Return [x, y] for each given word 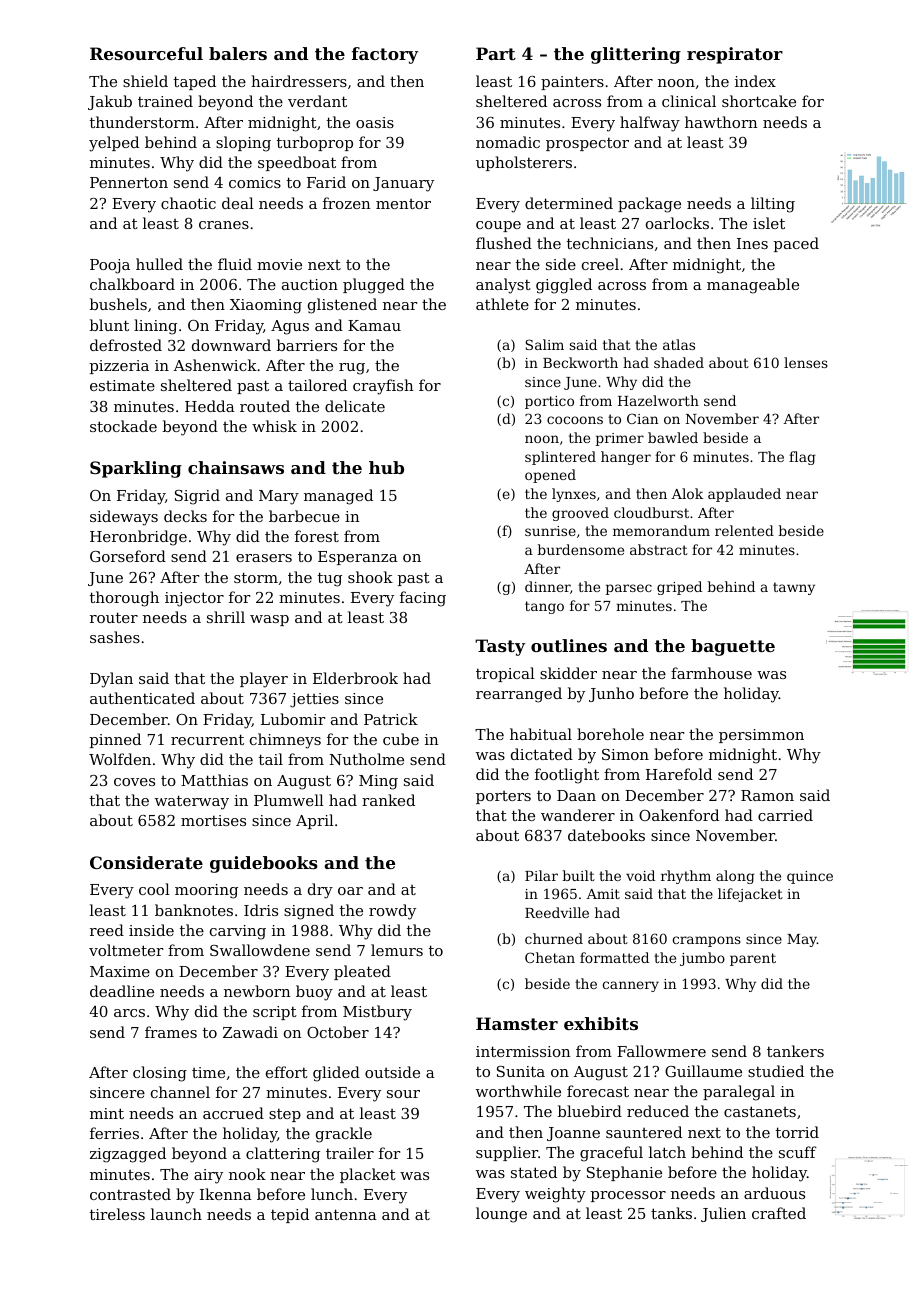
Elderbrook [355, 678]
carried [785, 815]
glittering [636, 55]
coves [134, 782]
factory [385, 55]
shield [145, 81]
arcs [129, 1013]
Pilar [541, 875]
